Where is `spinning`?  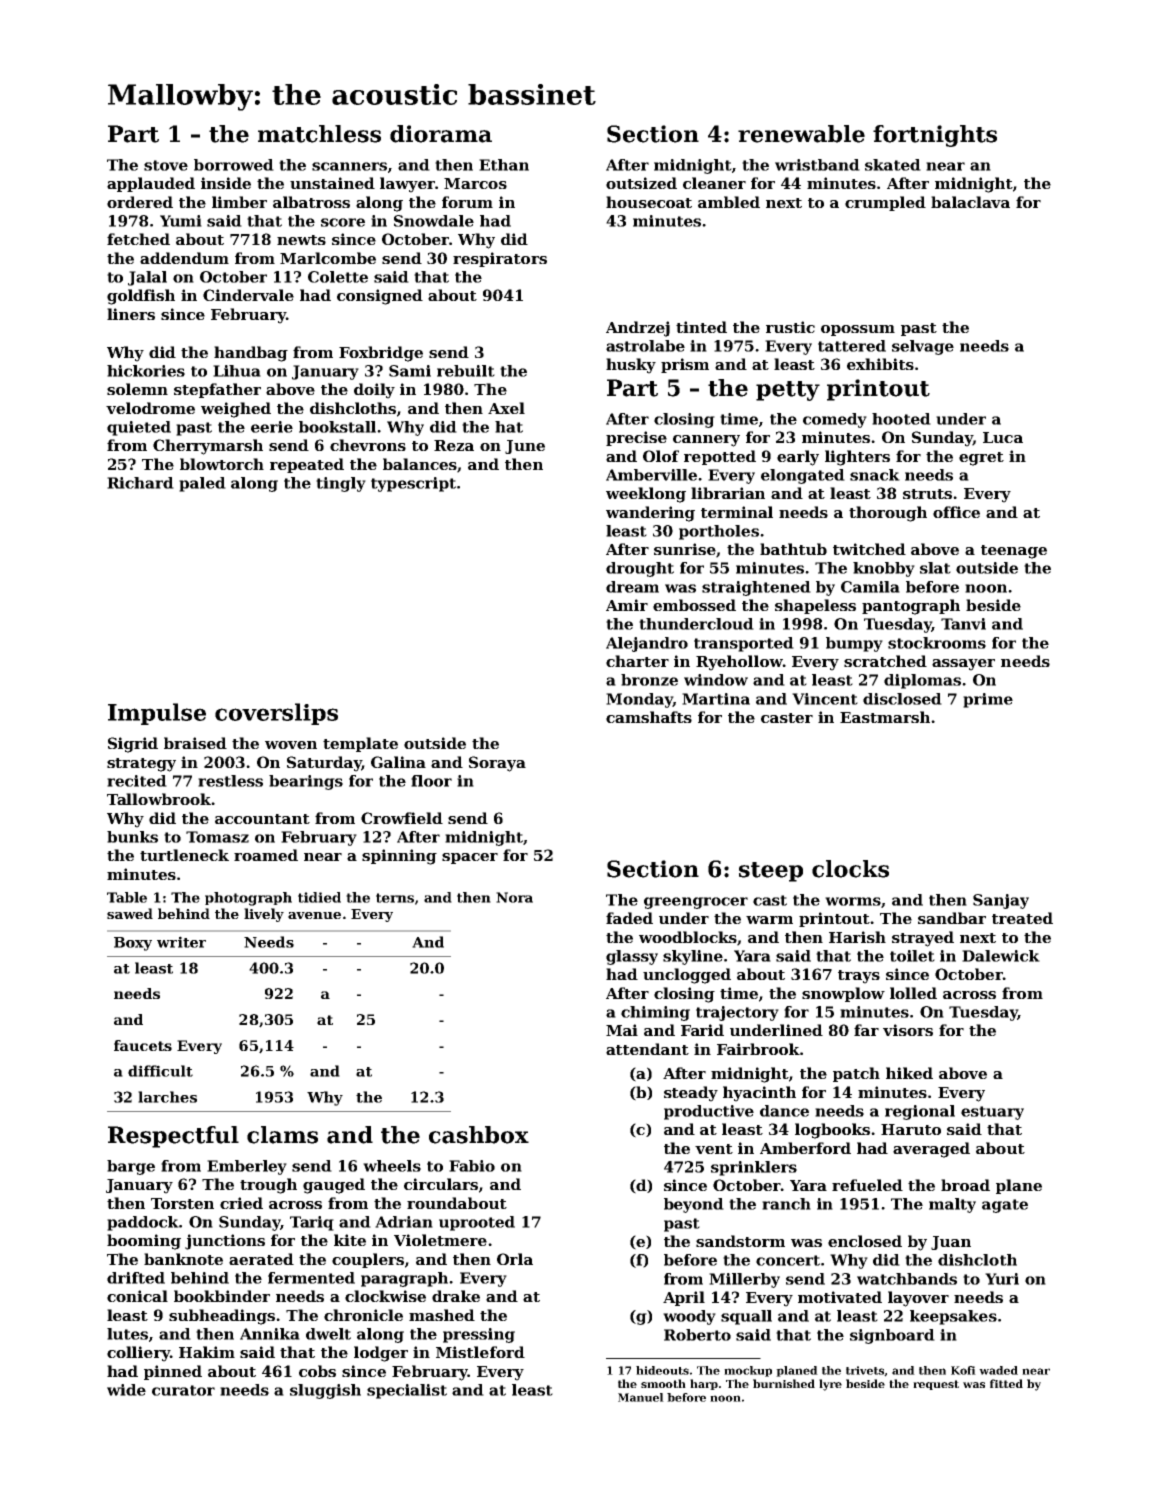
spinning is located at coordinates (399, 857).
